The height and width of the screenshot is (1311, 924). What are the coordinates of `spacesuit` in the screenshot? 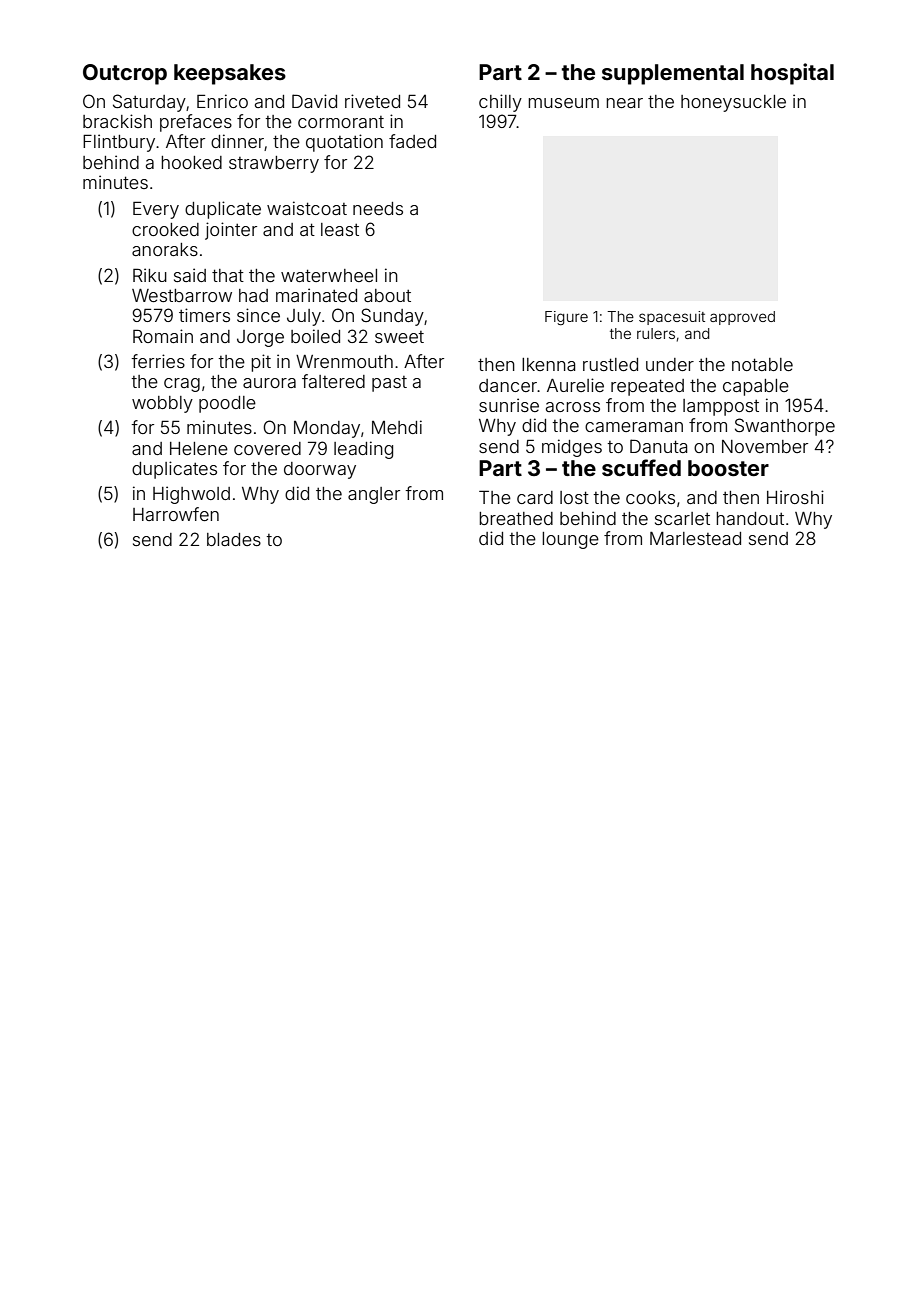 It's located at (672, 318).
